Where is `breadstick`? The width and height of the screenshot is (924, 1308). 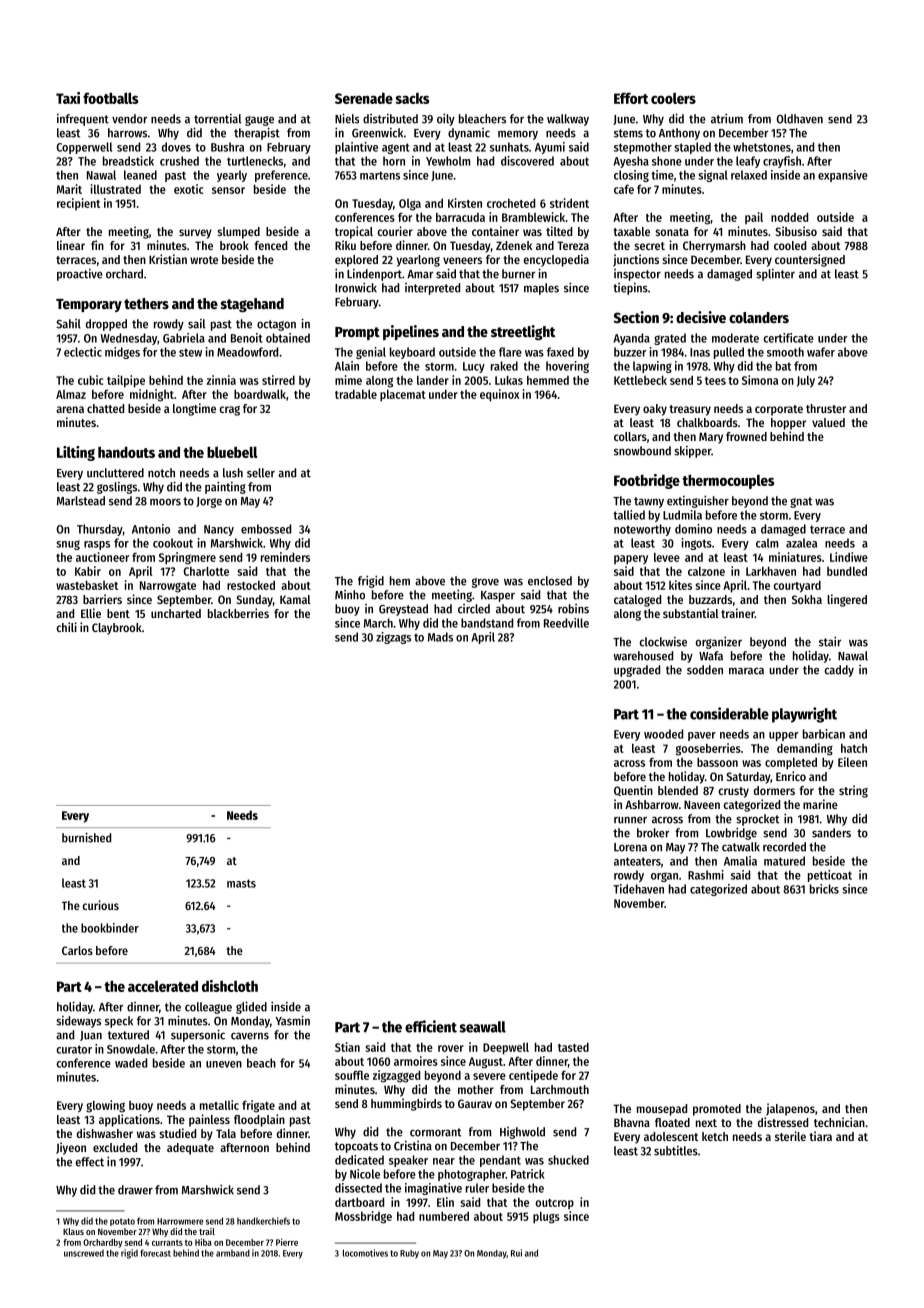 breadstick is located at coordinates (128, 161).
